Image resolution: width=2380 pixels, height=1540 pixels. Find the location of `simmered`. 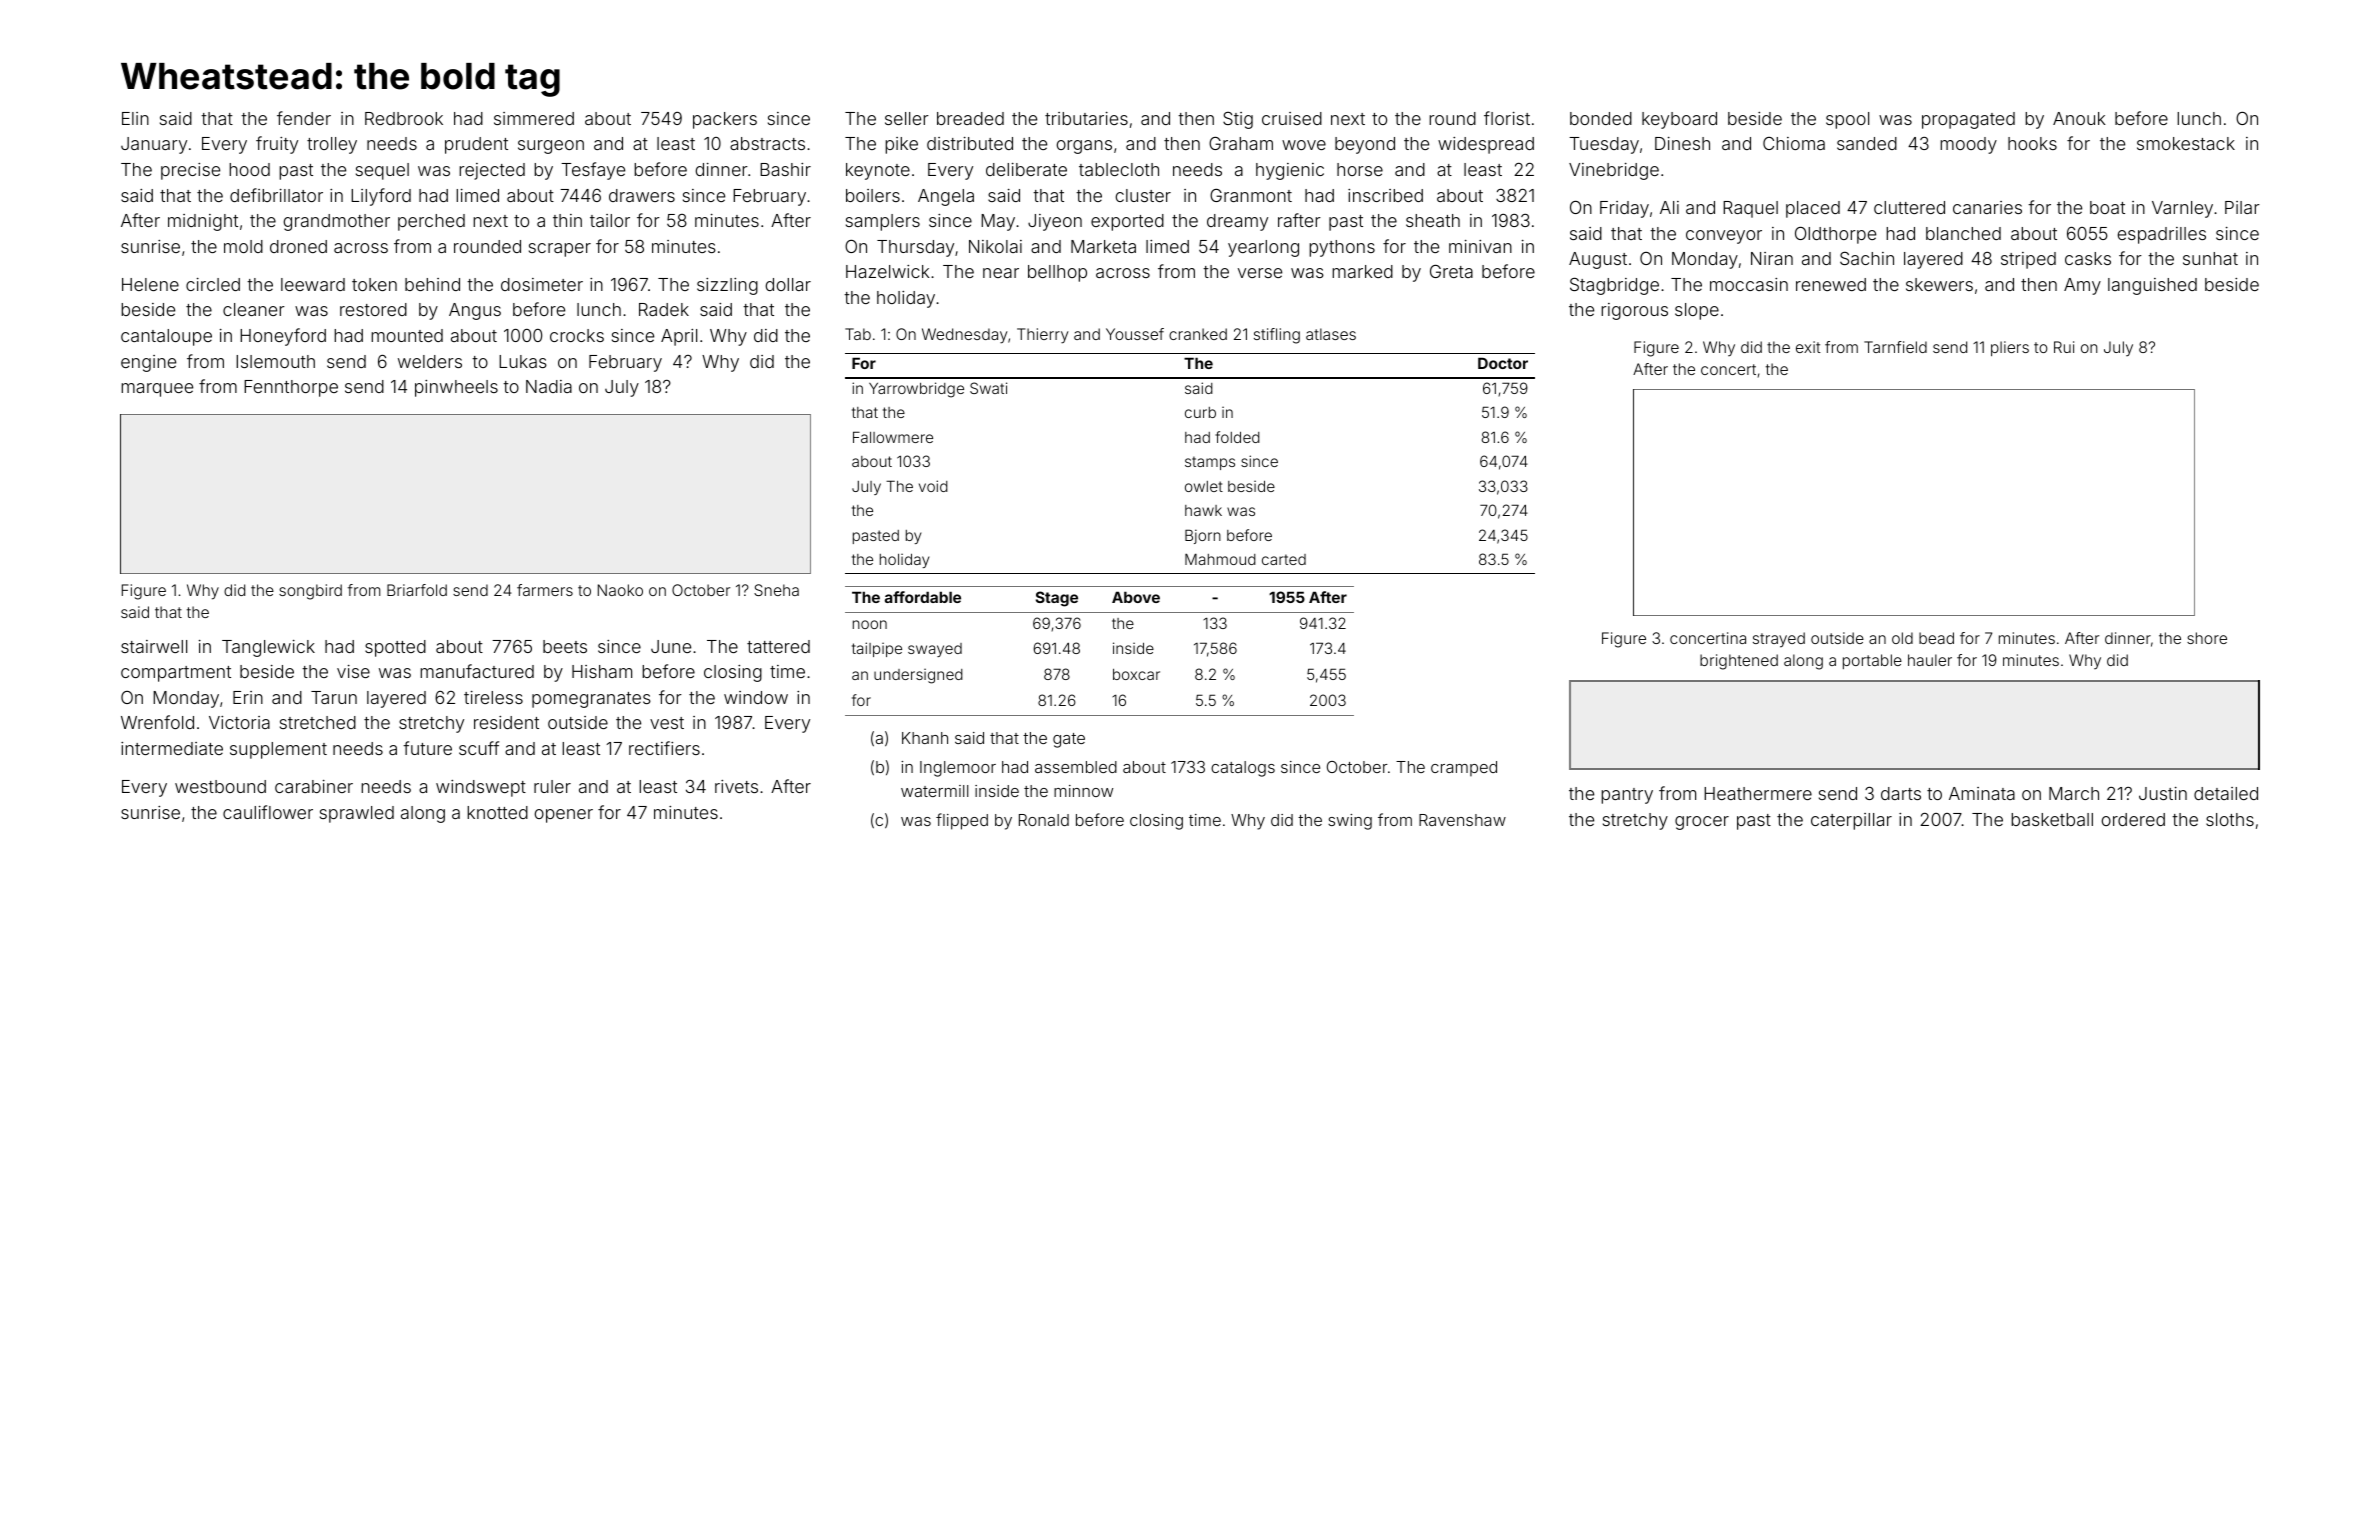

simmered is located at coordinates (534, 118).
